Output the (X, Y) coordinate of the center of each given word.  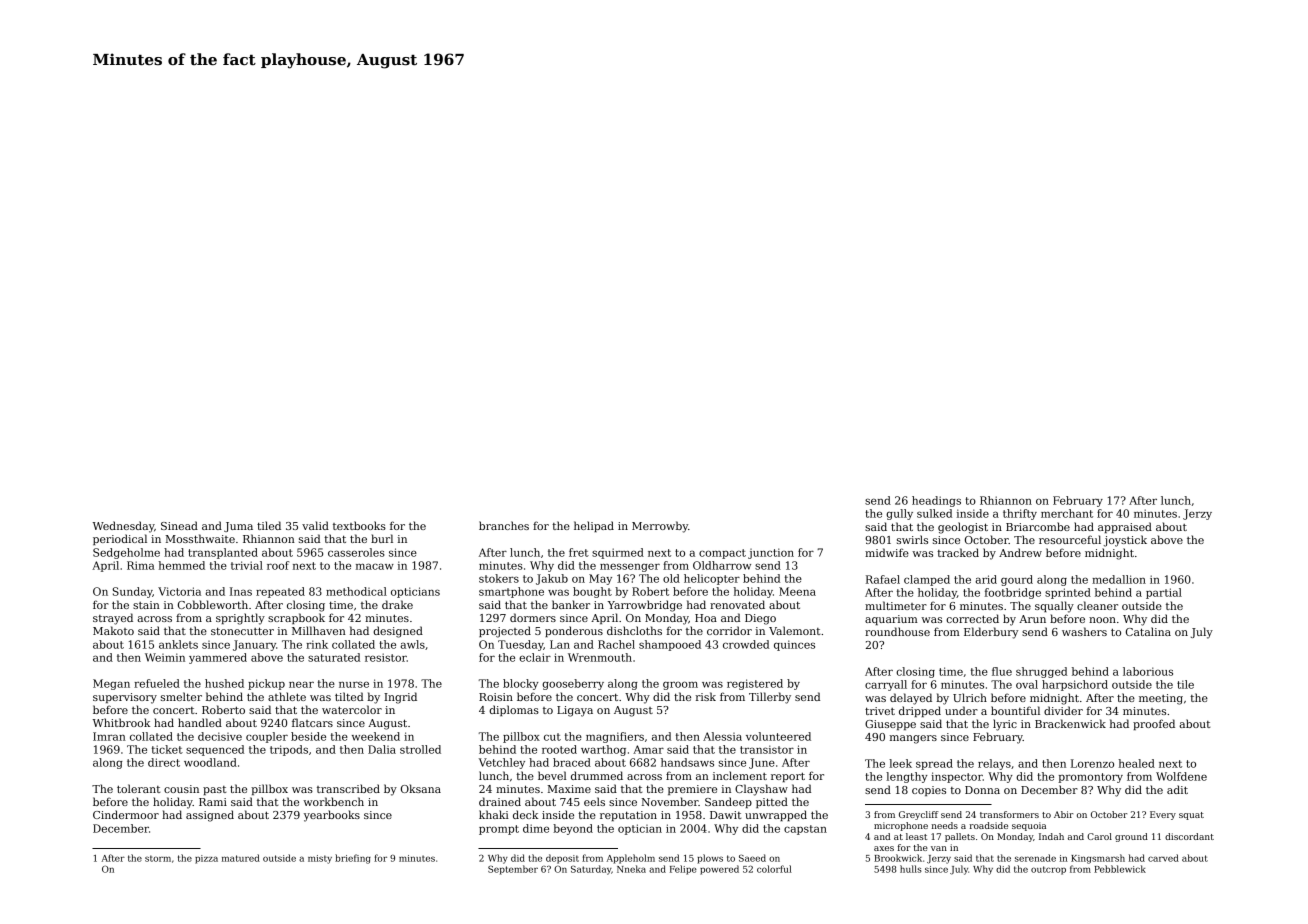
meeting (1161, 699)
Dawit (725, 815)
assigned (210, 816)
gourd (1017, 580)
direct (164, 762)
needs (945, 825)
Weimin (165, 657)
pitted (772, 802)
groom (680, 685)
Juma (238, 527)
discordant (1189, 836)
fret (579, 552)
